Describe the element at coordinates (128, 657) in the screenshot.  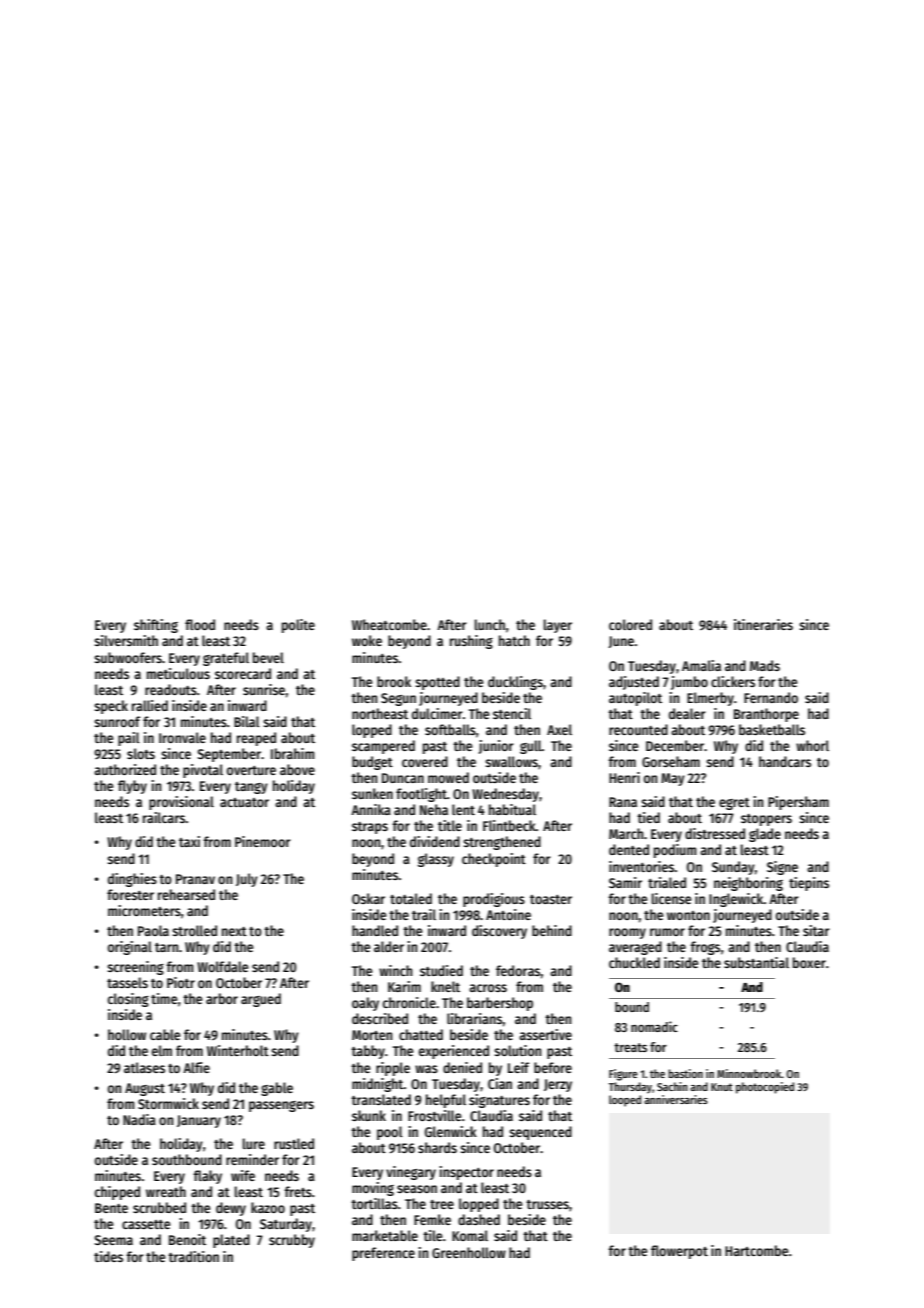
I see `subwoofers` at that location.
